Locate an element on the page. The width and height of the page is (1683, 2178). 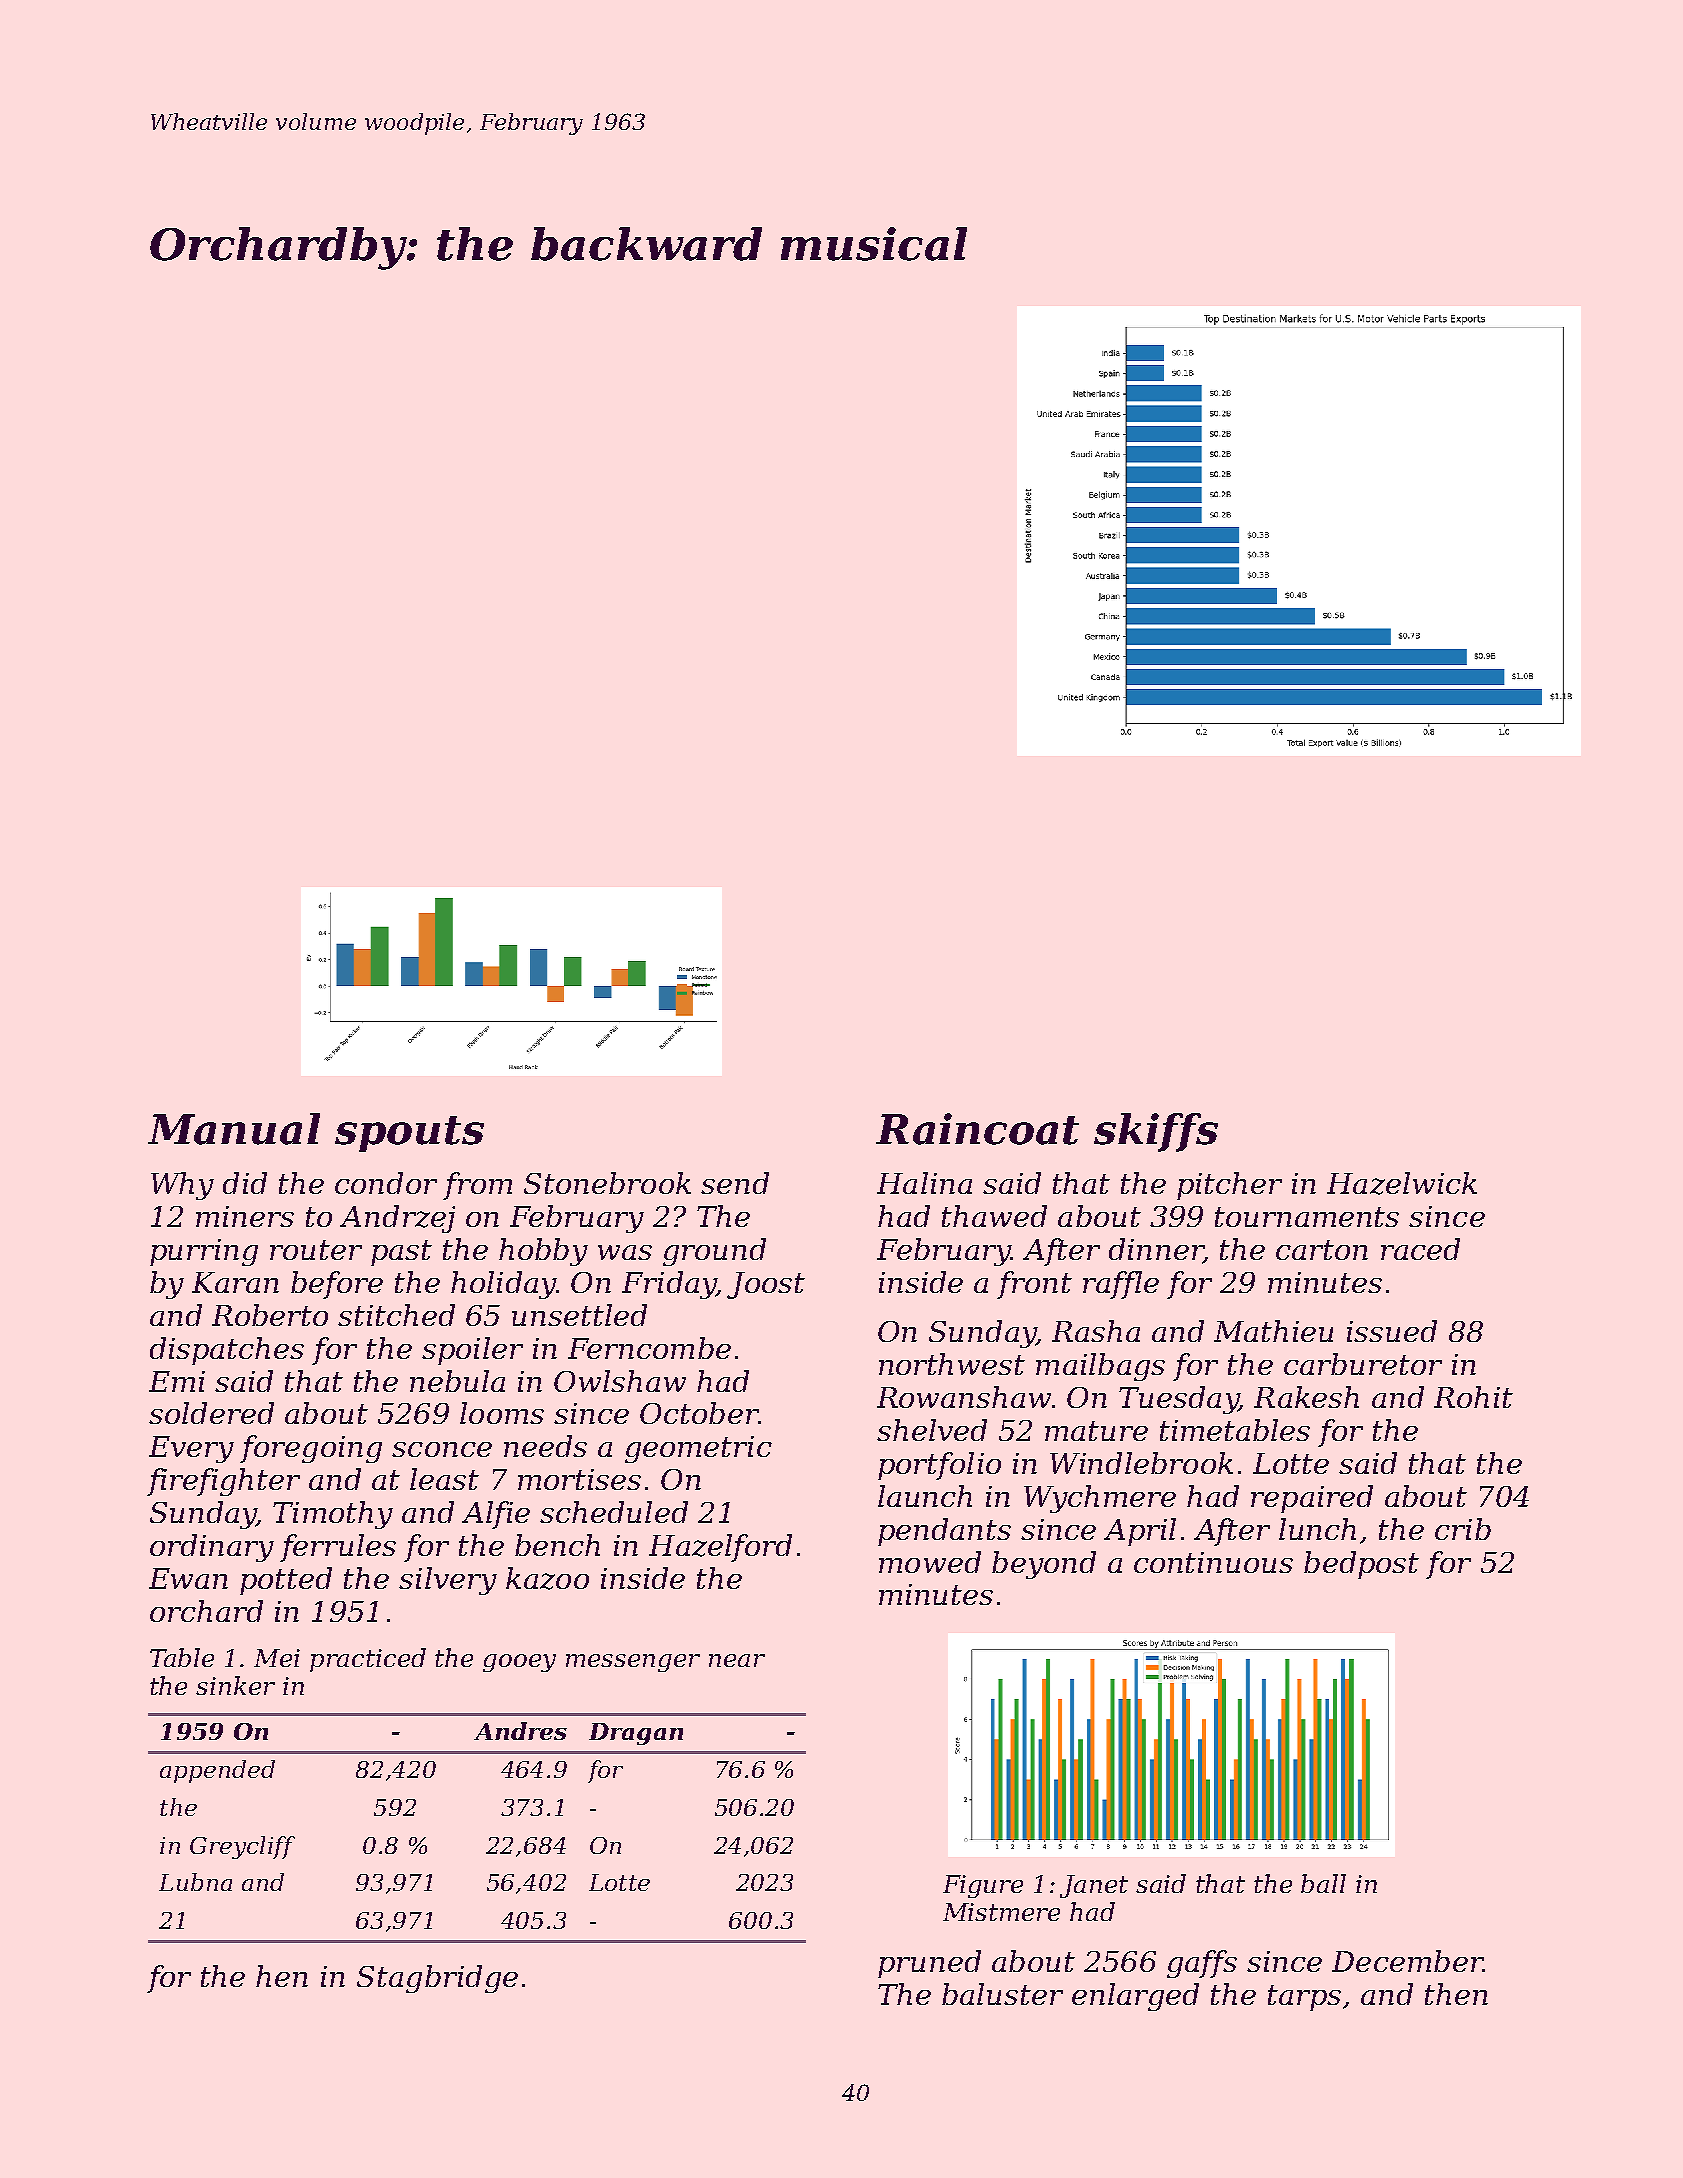
Hazelwick is located at coordinates (1402, 1183).
